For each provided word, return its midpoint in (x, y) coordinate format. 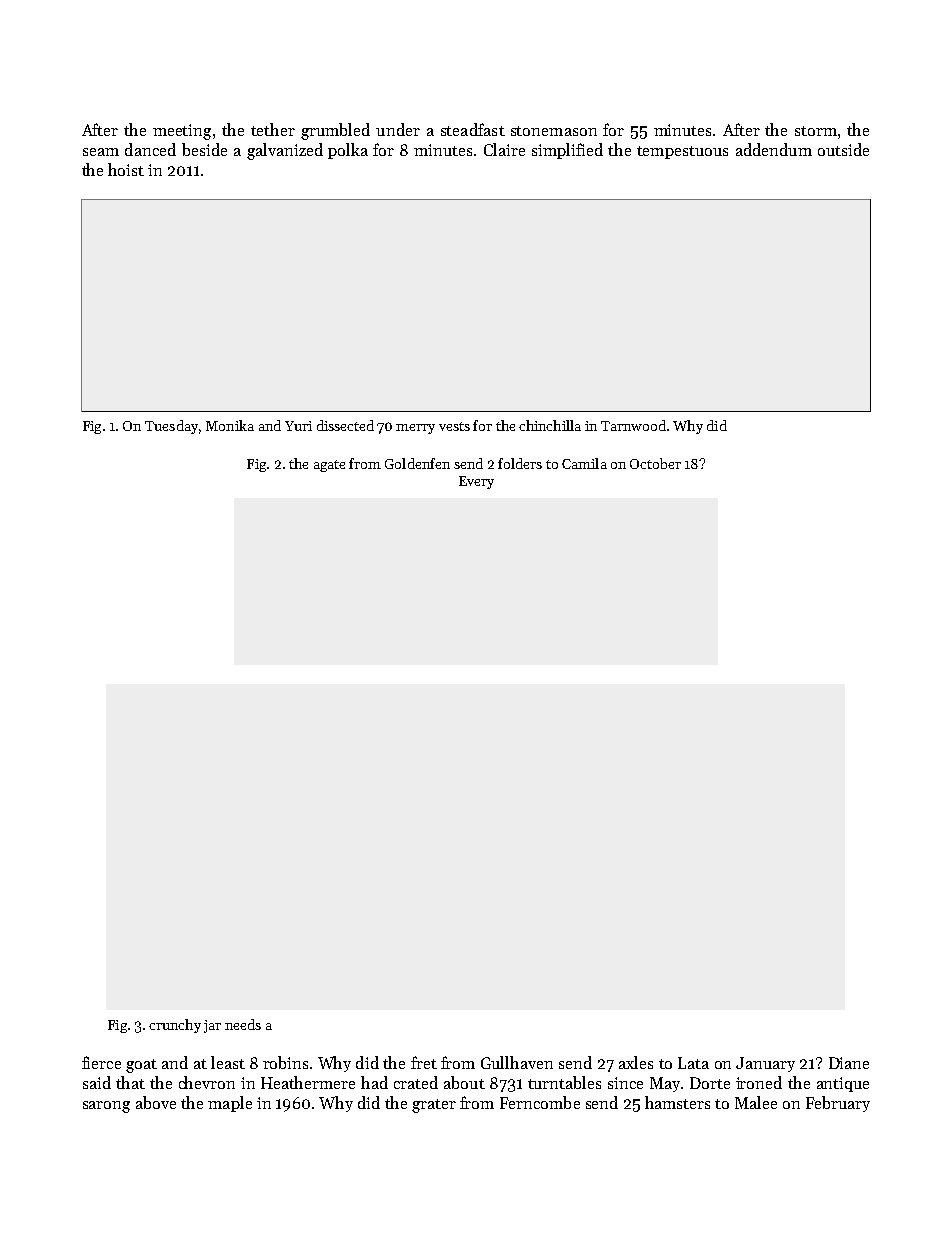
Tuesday (171, 427)
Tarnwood (633, 425)
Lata (693, 1063)
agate (329, 466)
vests (454, 426)
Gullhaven (517, 1062)
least (228, 1062)
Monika (230, 425)
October (655, 463)
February (838, 1104)
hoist (126, 169)
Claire (504, 149)
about (464, 1082)
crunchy (175, 1026)
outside (843, 149)
